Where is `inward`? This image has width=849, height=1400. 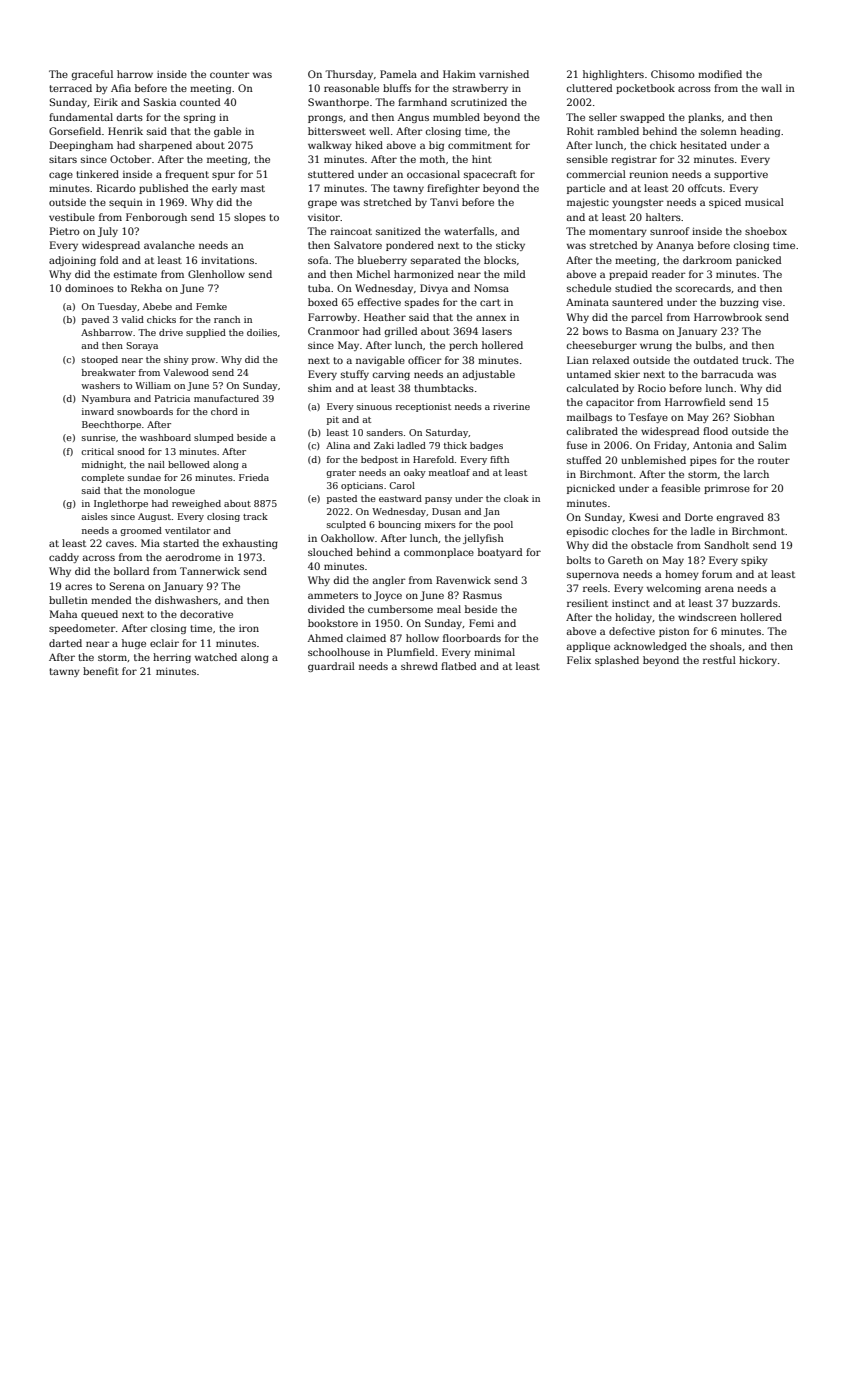
inward is located at coordinates (98, 411).
